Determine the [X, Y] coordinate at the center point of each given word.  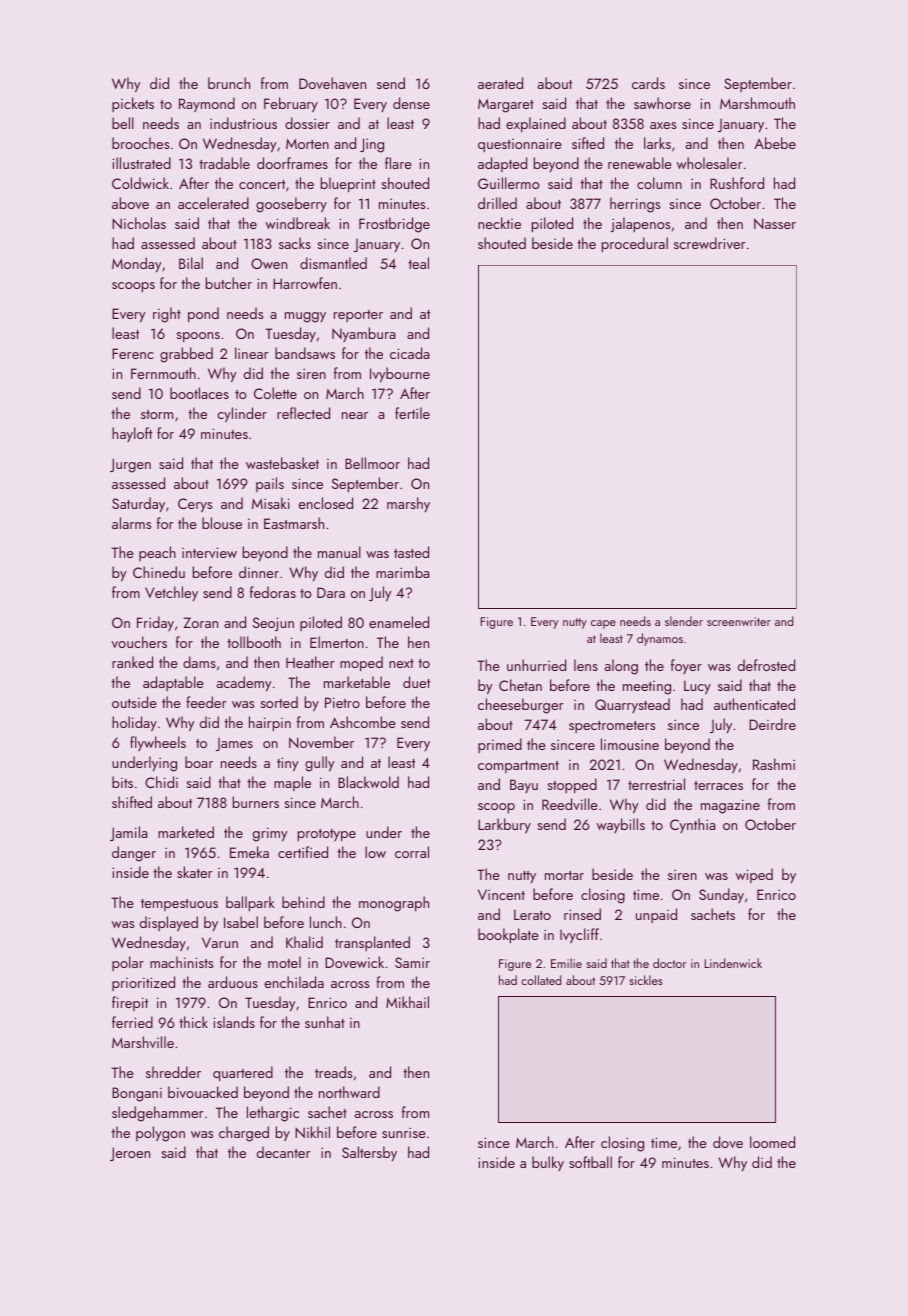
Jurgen [130, 465]
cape [603, 624]
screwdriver [709, 243]
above [130, 203]
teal [418, 263]
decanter [283, 1152]
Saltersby [369, 1153]
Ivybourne [400, 375]
